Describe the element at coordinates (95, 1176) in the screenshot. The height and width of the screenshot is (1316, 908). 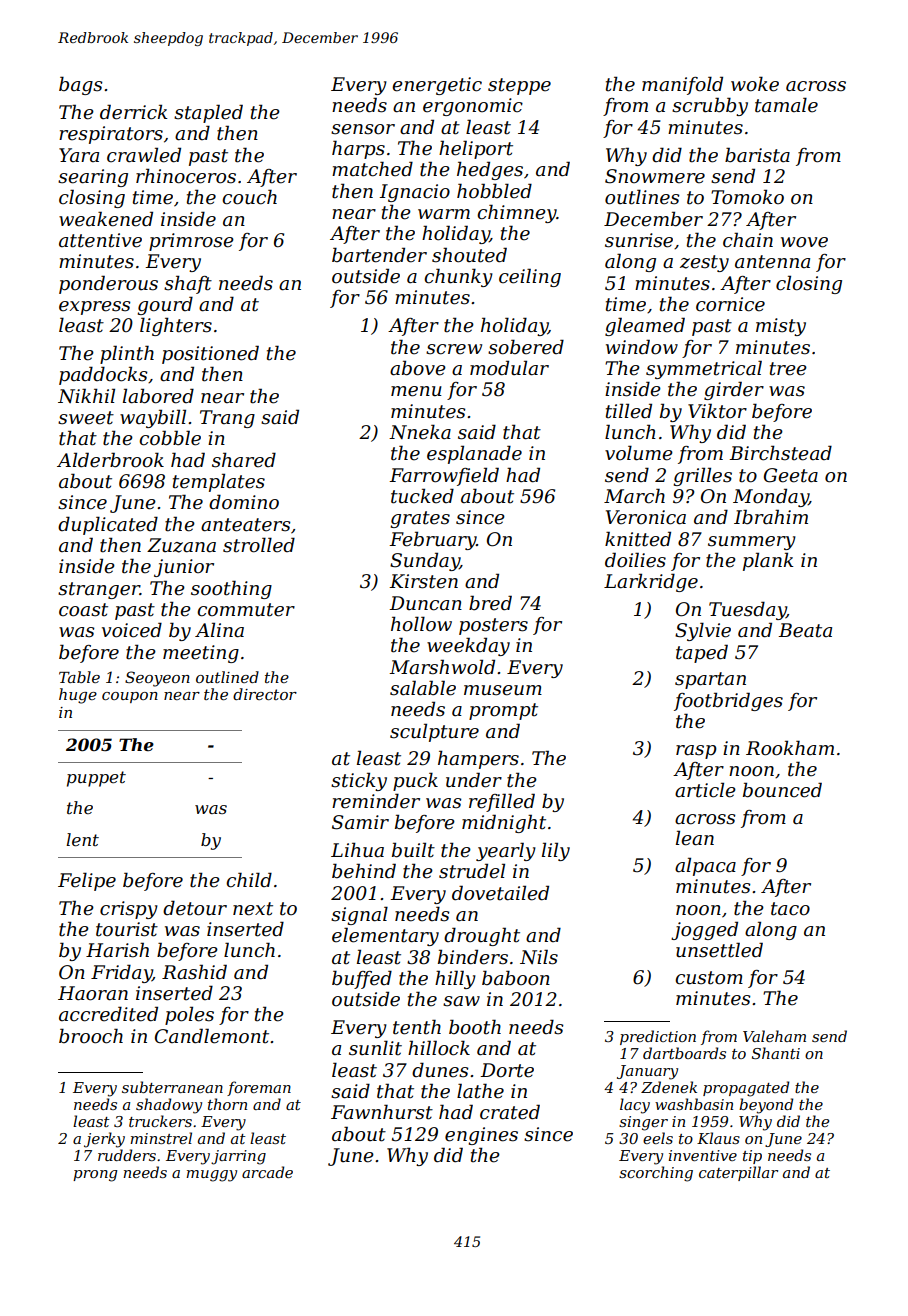
I see `prong` at that location.
